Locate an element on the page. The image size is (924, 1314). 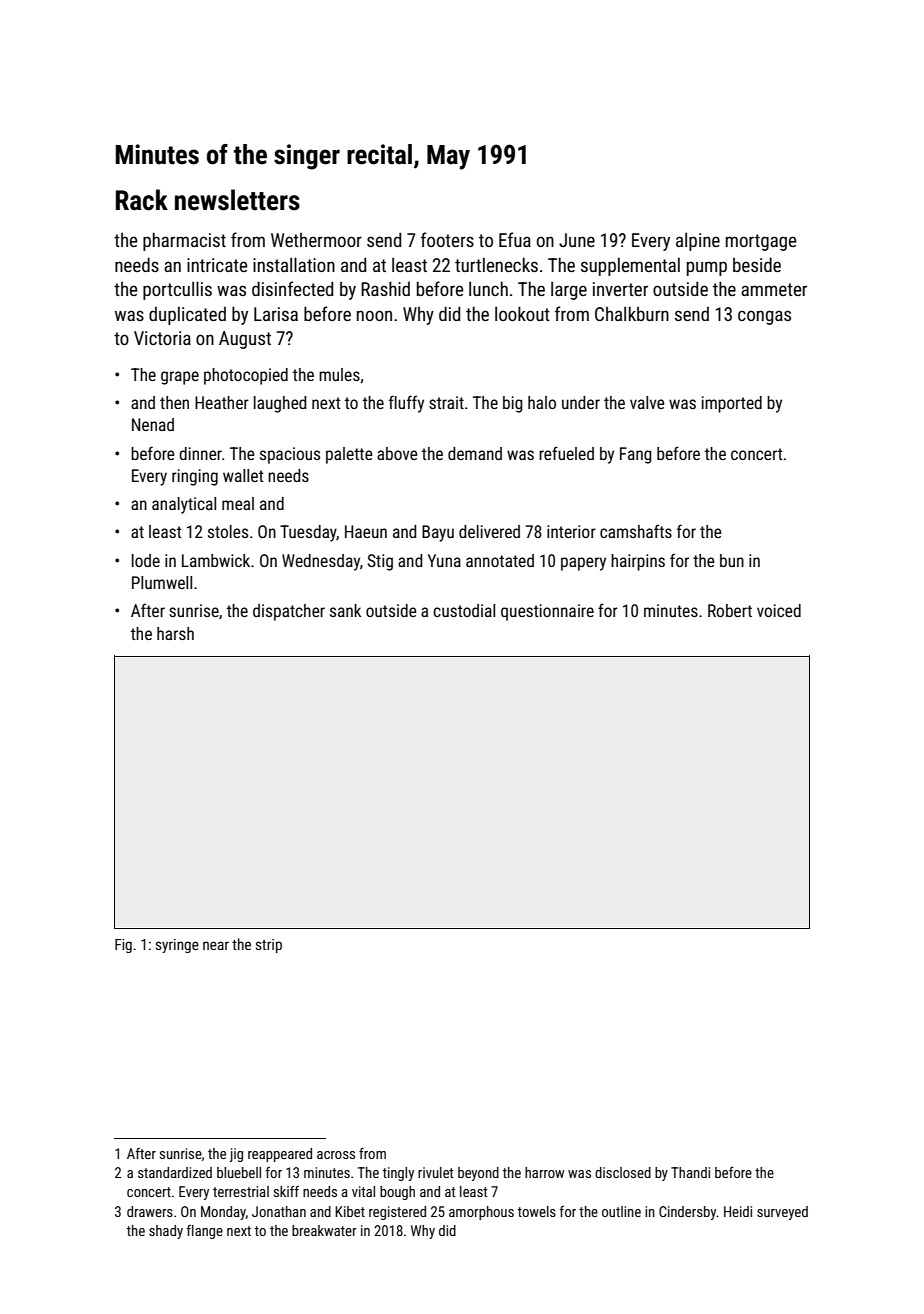
questionnaire is located at coordinates (547, 612).
